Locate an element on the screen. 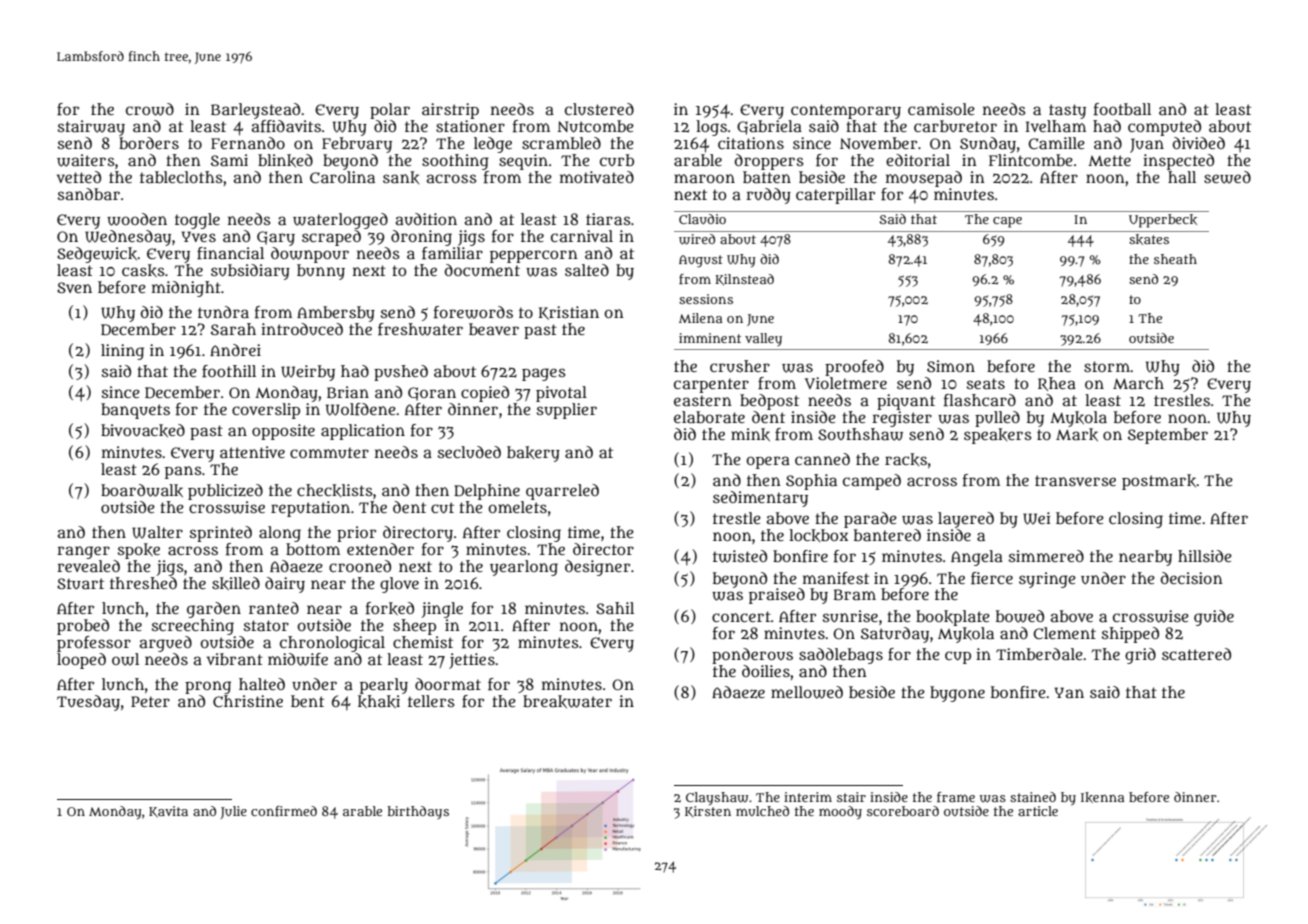 This screenshot has width=1308, height=924. mellowed is located at coordinates (807, 692).
